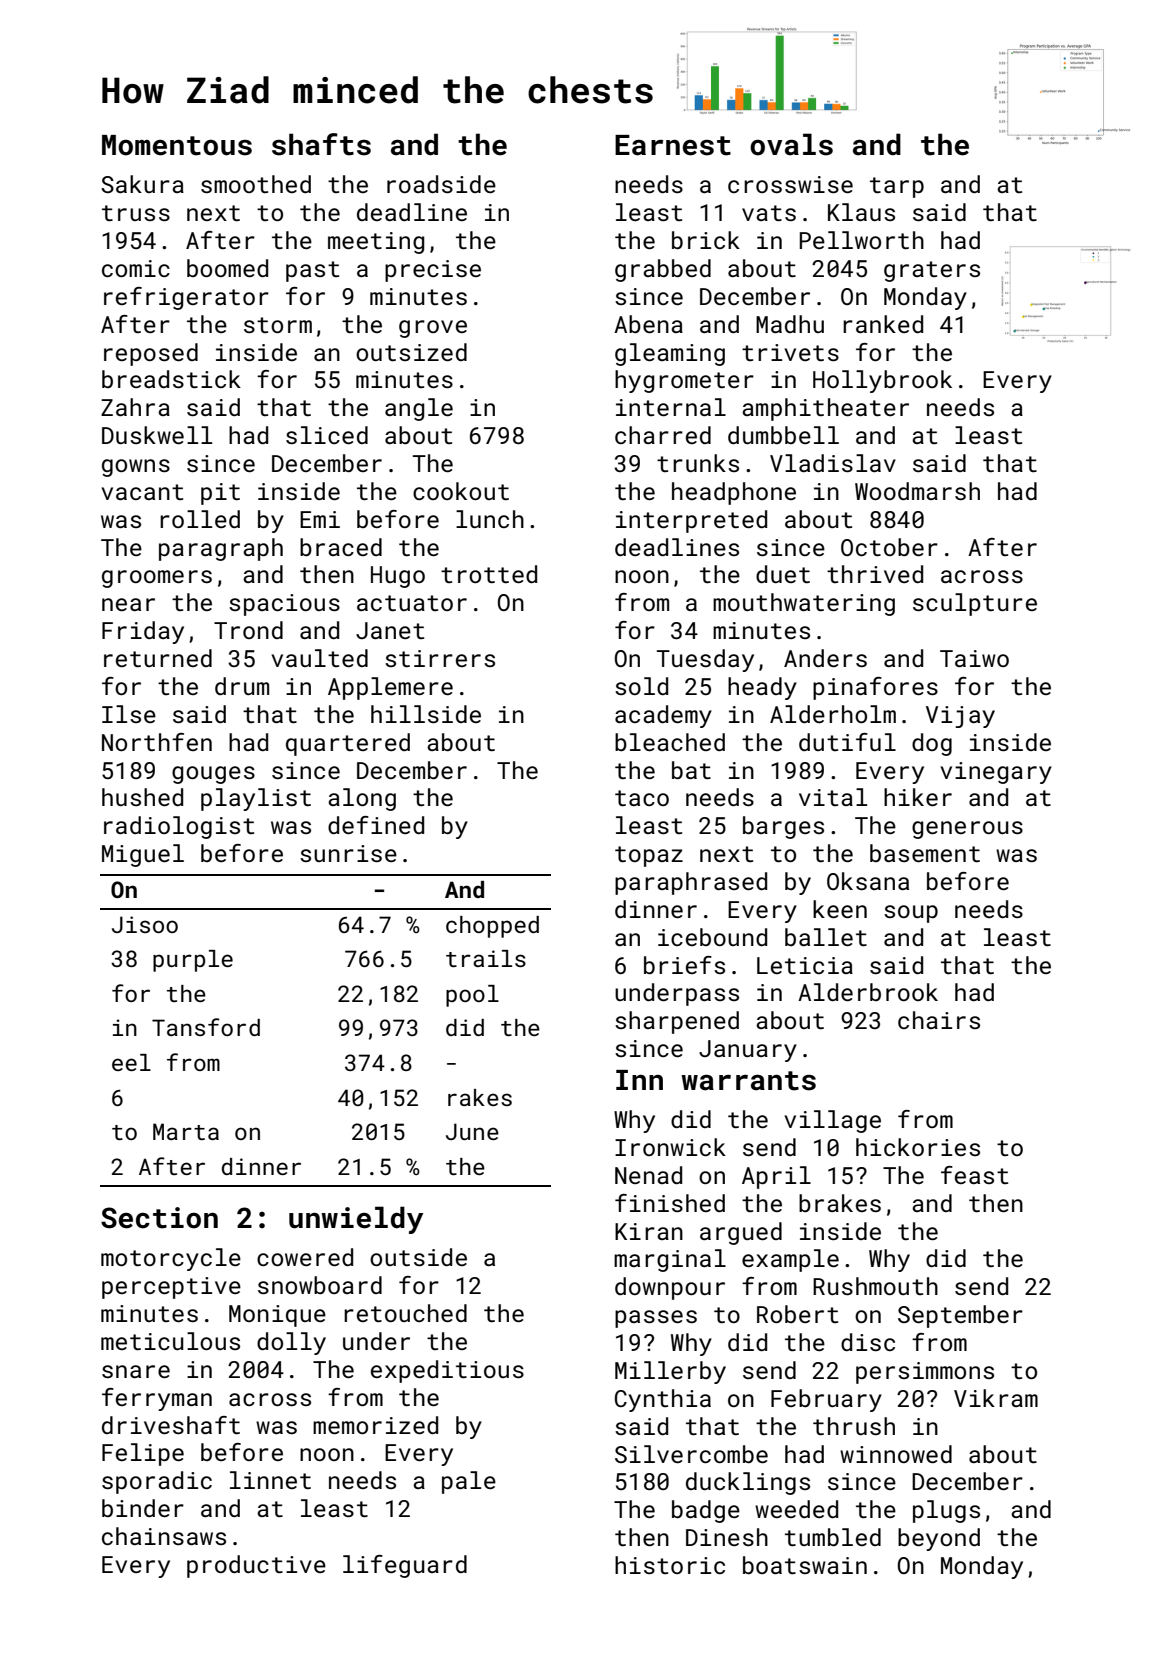  I want to click on generous, so click(967, 830).
